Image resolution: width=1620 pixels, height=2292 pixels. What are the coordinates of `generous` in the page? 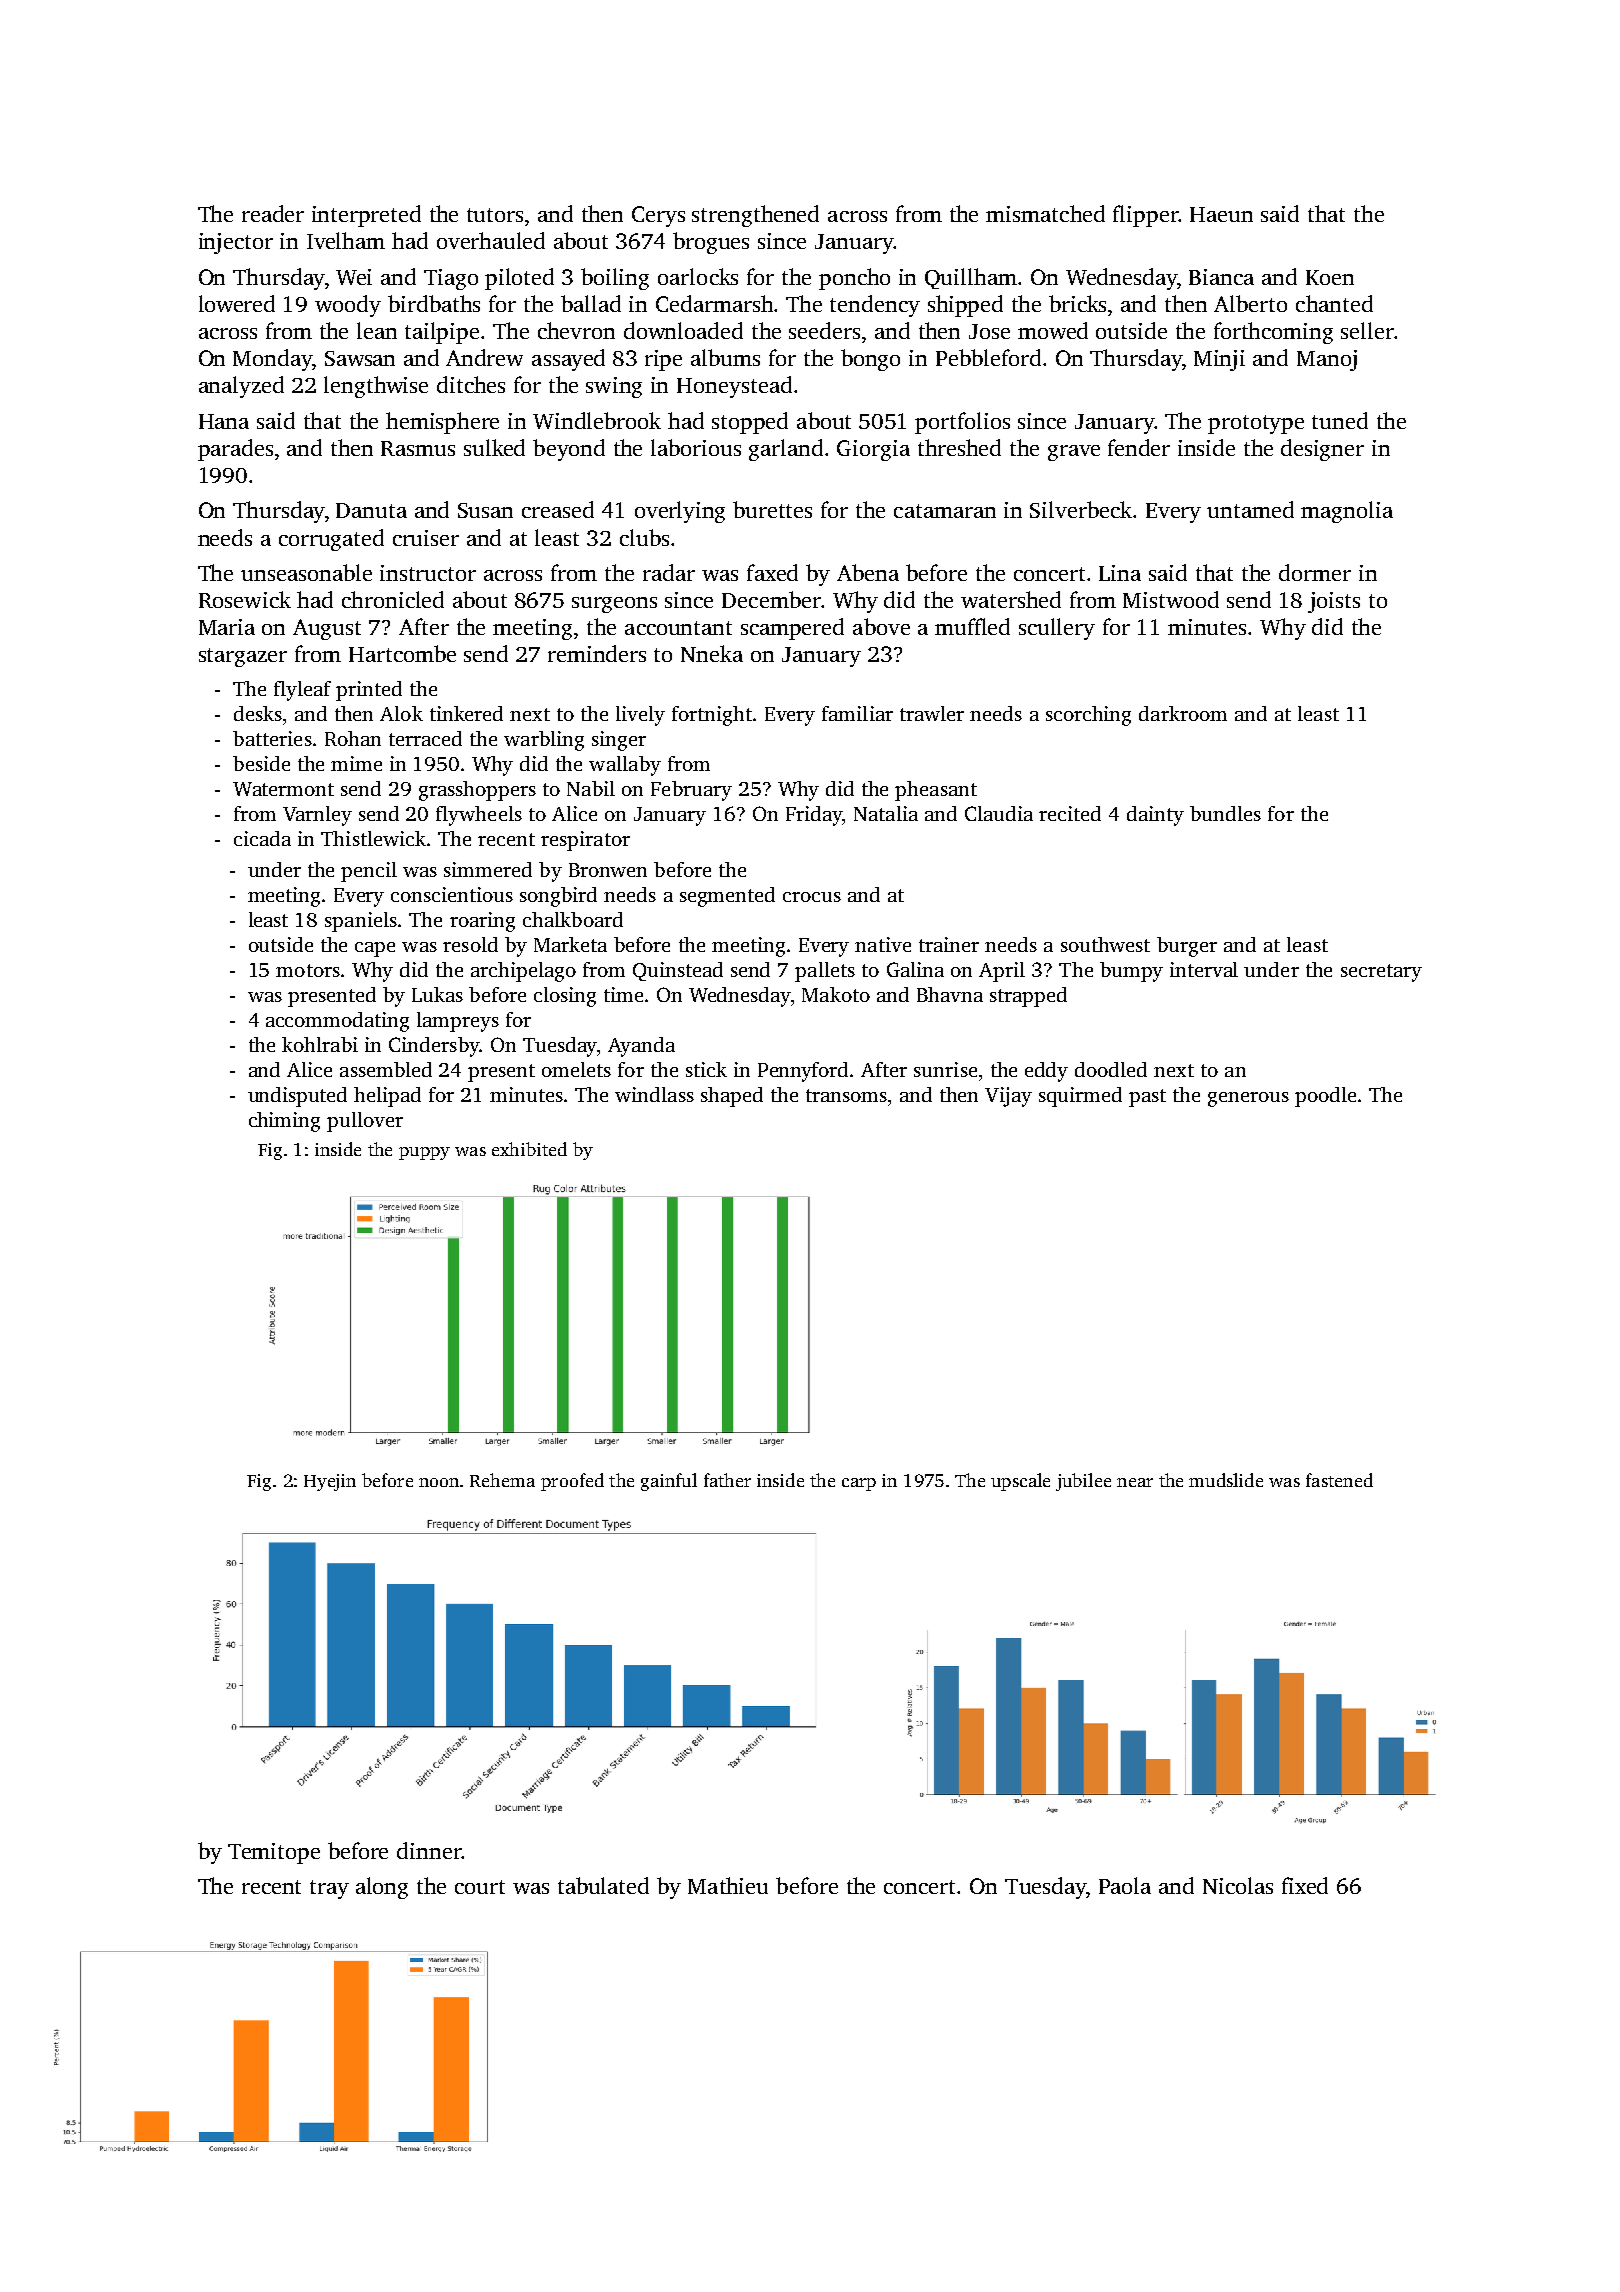 It's located at (1248, 1099).
